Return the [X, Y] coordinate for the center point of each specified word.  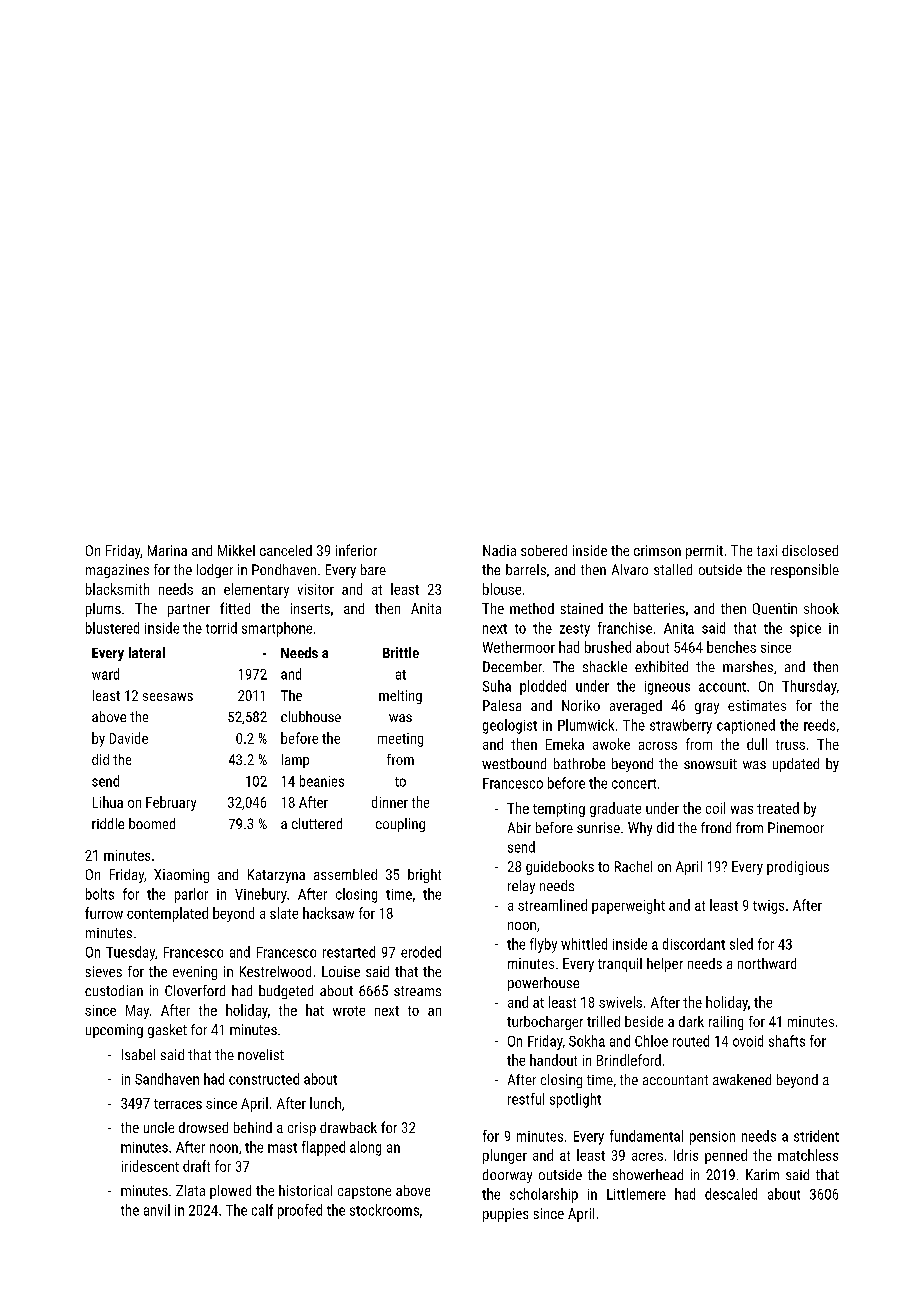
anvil [157, 1210]
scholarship [544, 1195]
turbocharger [545, 1023]
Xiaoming [181, 876]
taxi [767, 550]
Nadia [499, 550]
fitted [235, 608]
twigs [768, 907]
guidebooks [560, 868]
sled [741, 944]
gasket [167, 1031]
